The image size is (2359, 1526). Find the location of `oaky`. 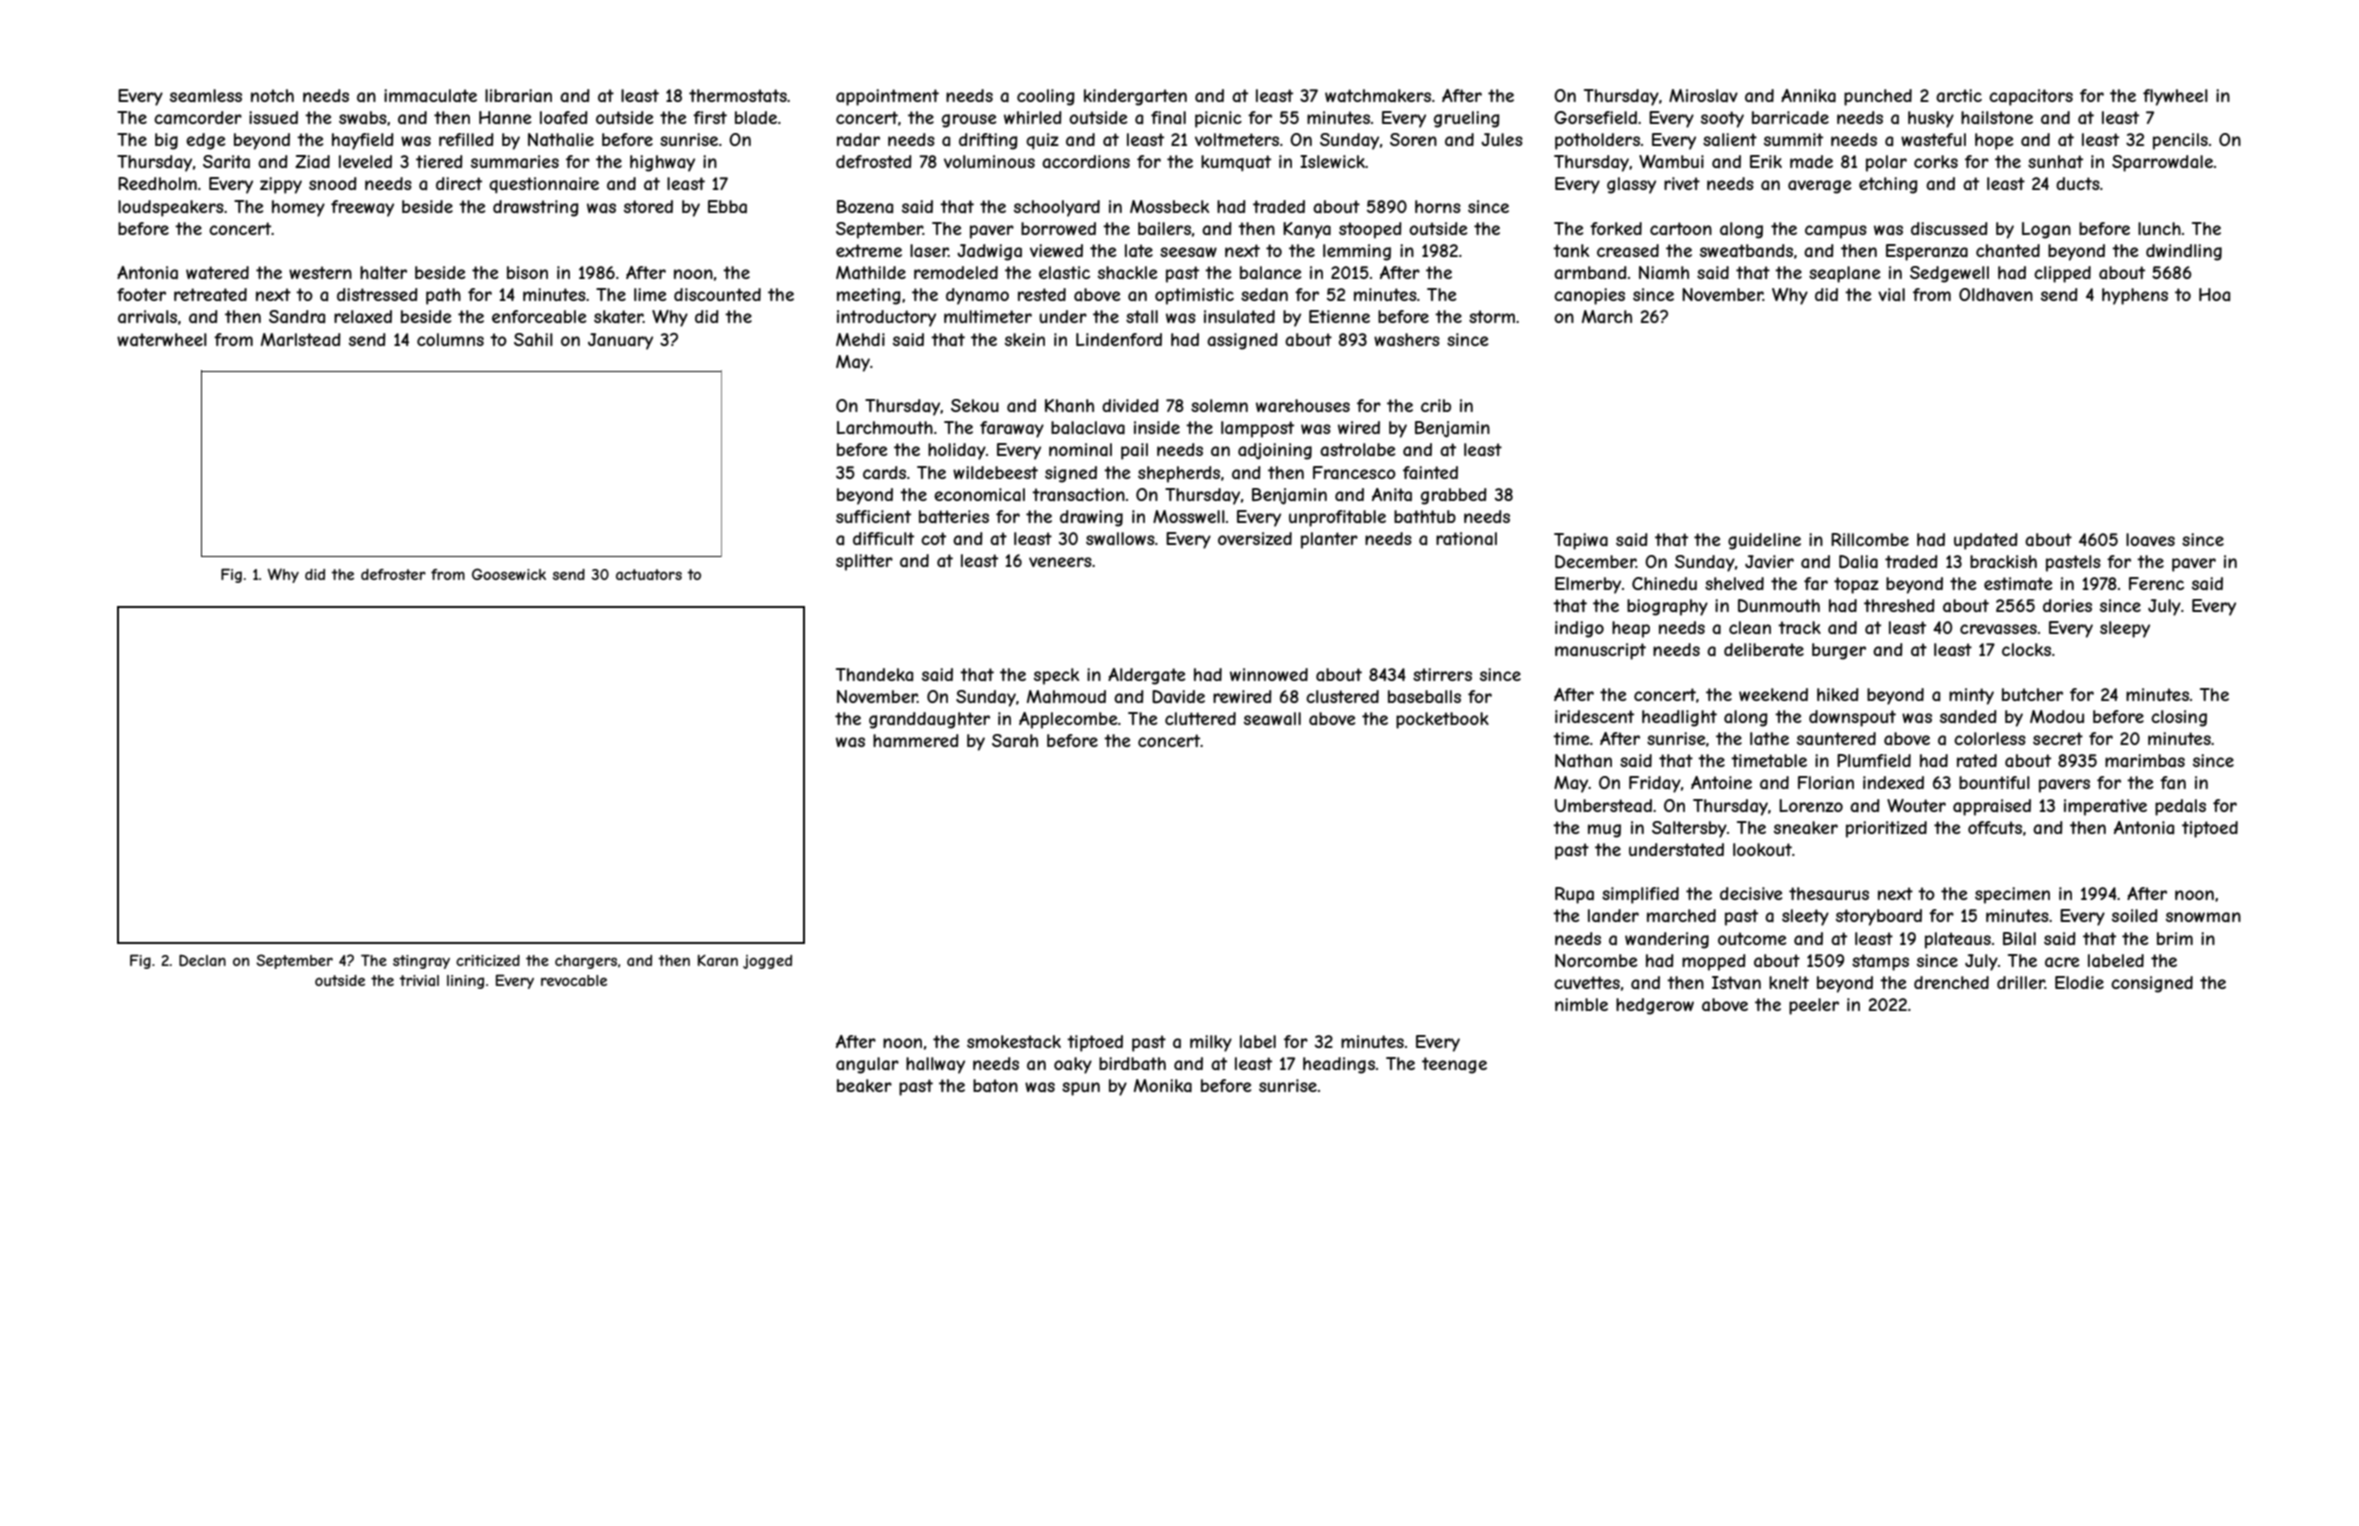

oaky is located at coordinates (1073, 1065).
